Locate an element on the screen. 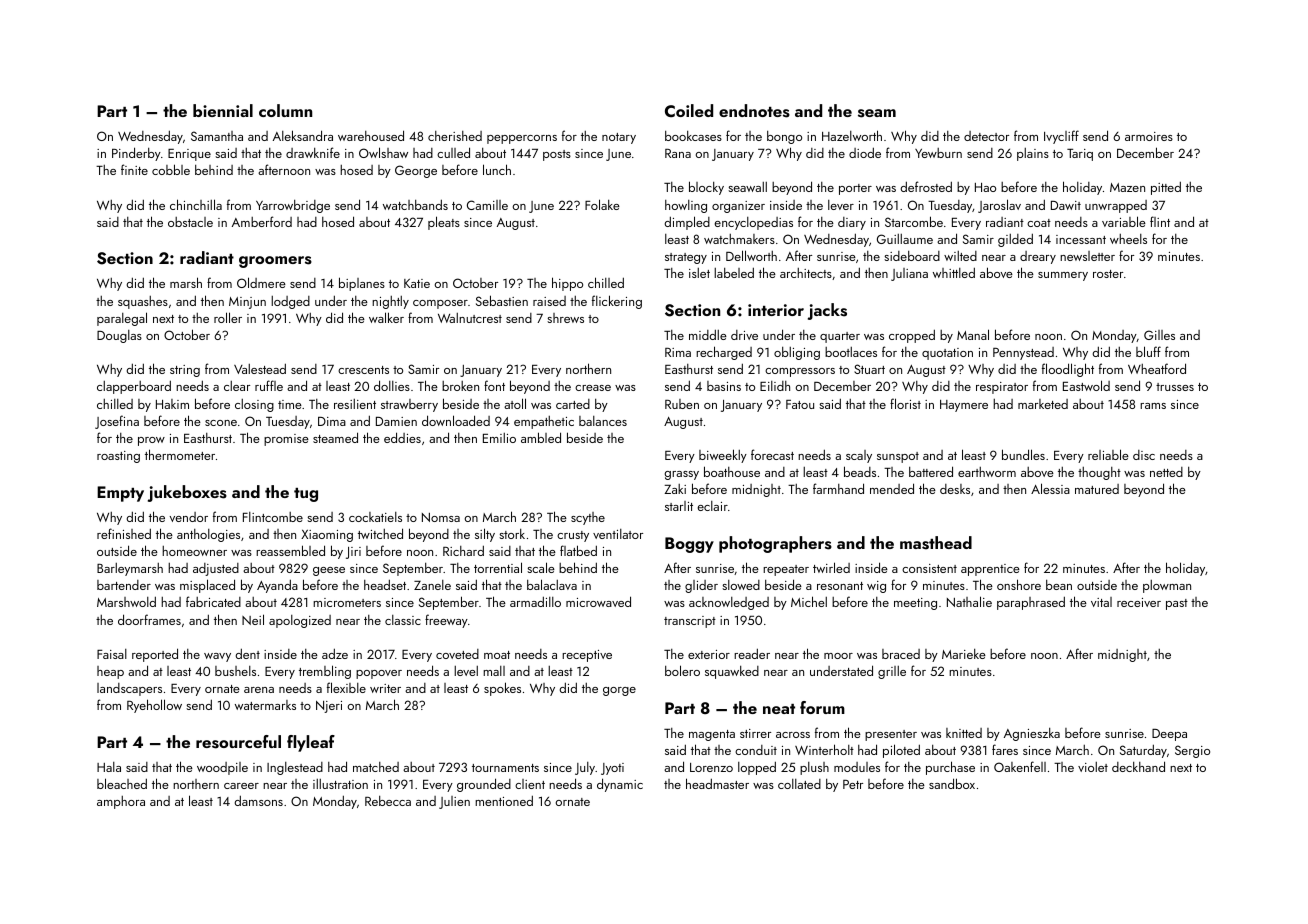 This screenshot has height=924, width=1308. biennial is located at coordinates (223, 110).
